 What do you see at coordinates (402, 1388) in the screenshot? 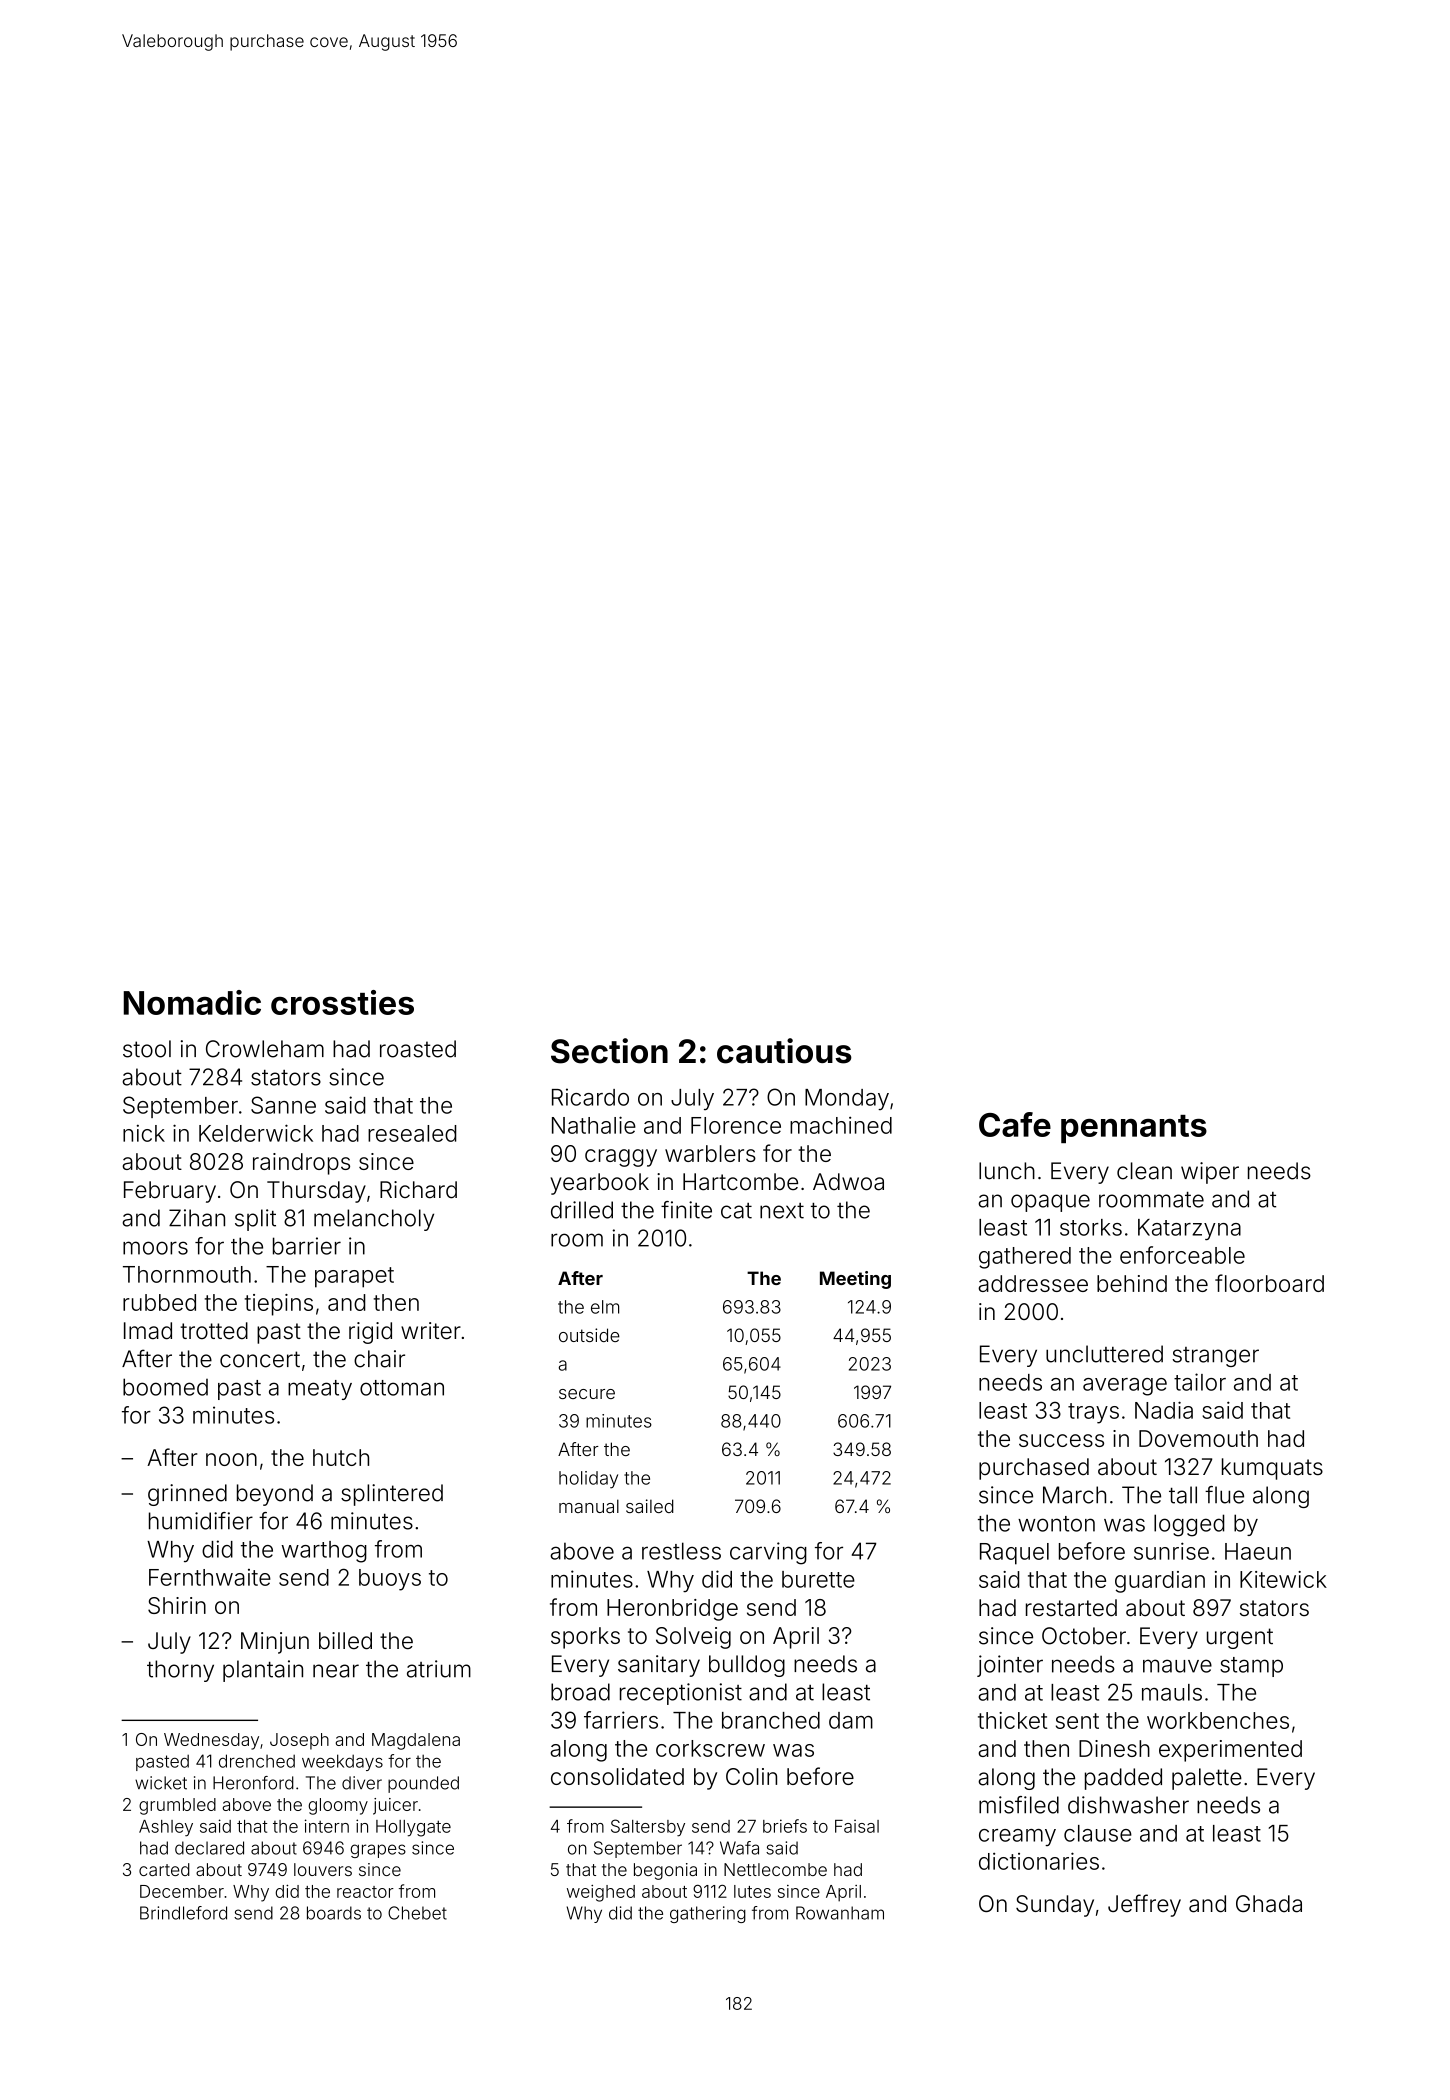
I see `ottoman` at bounding box center [402, 1388].
